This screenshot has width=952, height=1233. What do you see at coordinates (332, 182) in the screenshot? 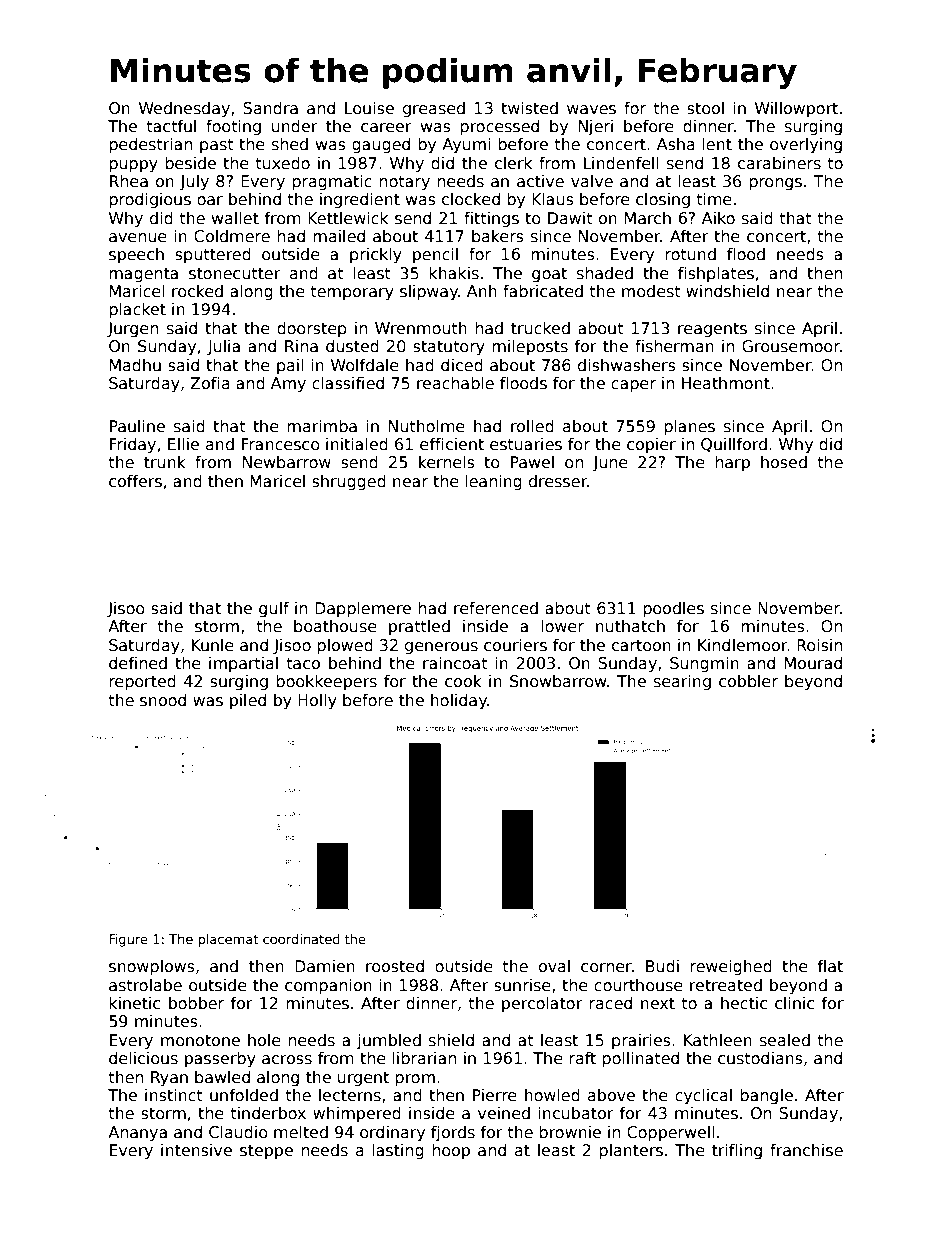
I see `pragmatic` at bounding box center [332, 182].
